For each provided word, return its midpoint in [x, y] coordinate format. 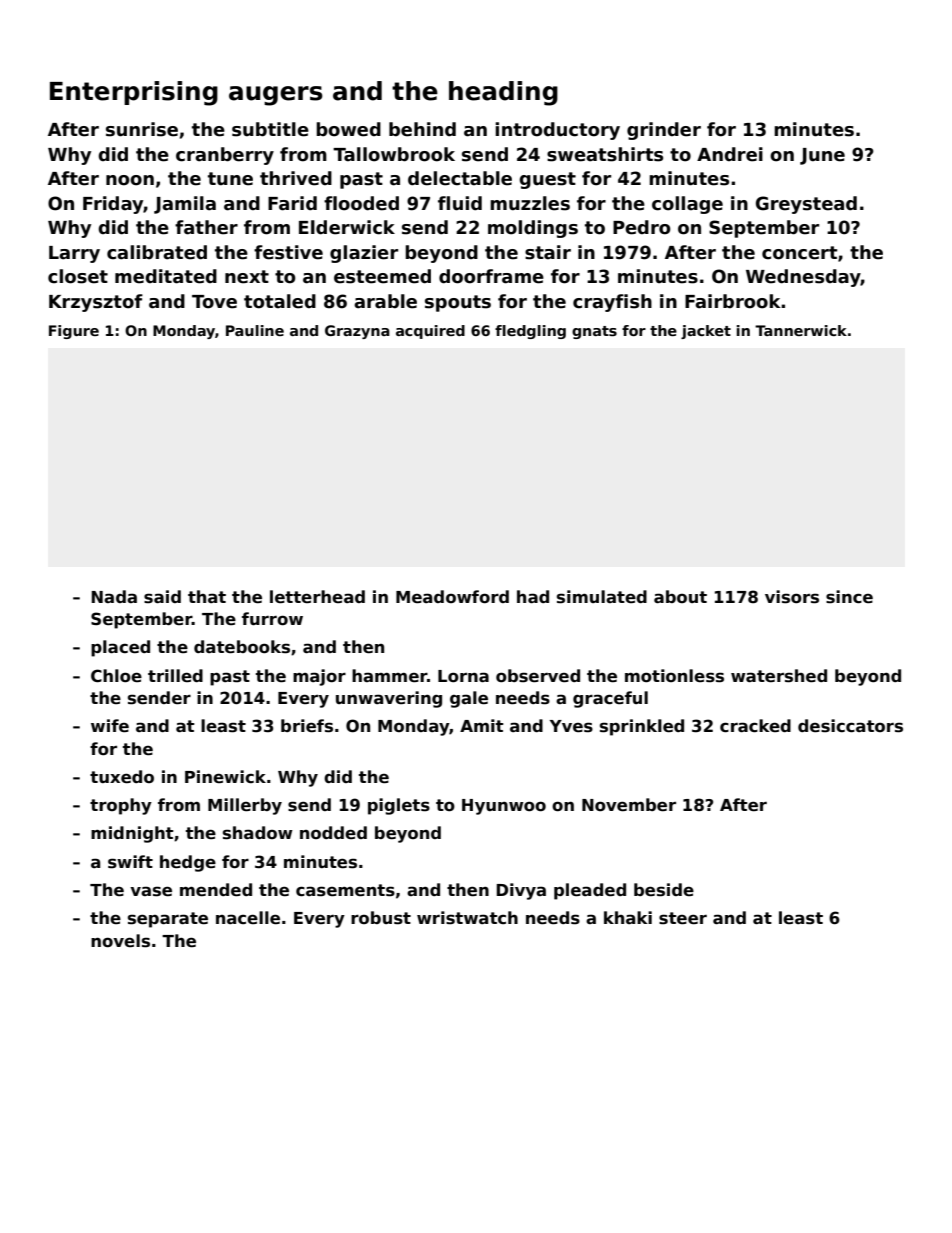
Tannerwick [801, 330]
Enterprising [134, 93]
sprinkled [642, 727]
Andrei [730, 154]
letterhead [317, 597]
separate [168, 920]
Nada [114, 596]
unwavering [389, 699]
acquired [430, 332]
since [849, 597]
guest [547, 180]
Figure [74, 332]
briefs [307, 726]
